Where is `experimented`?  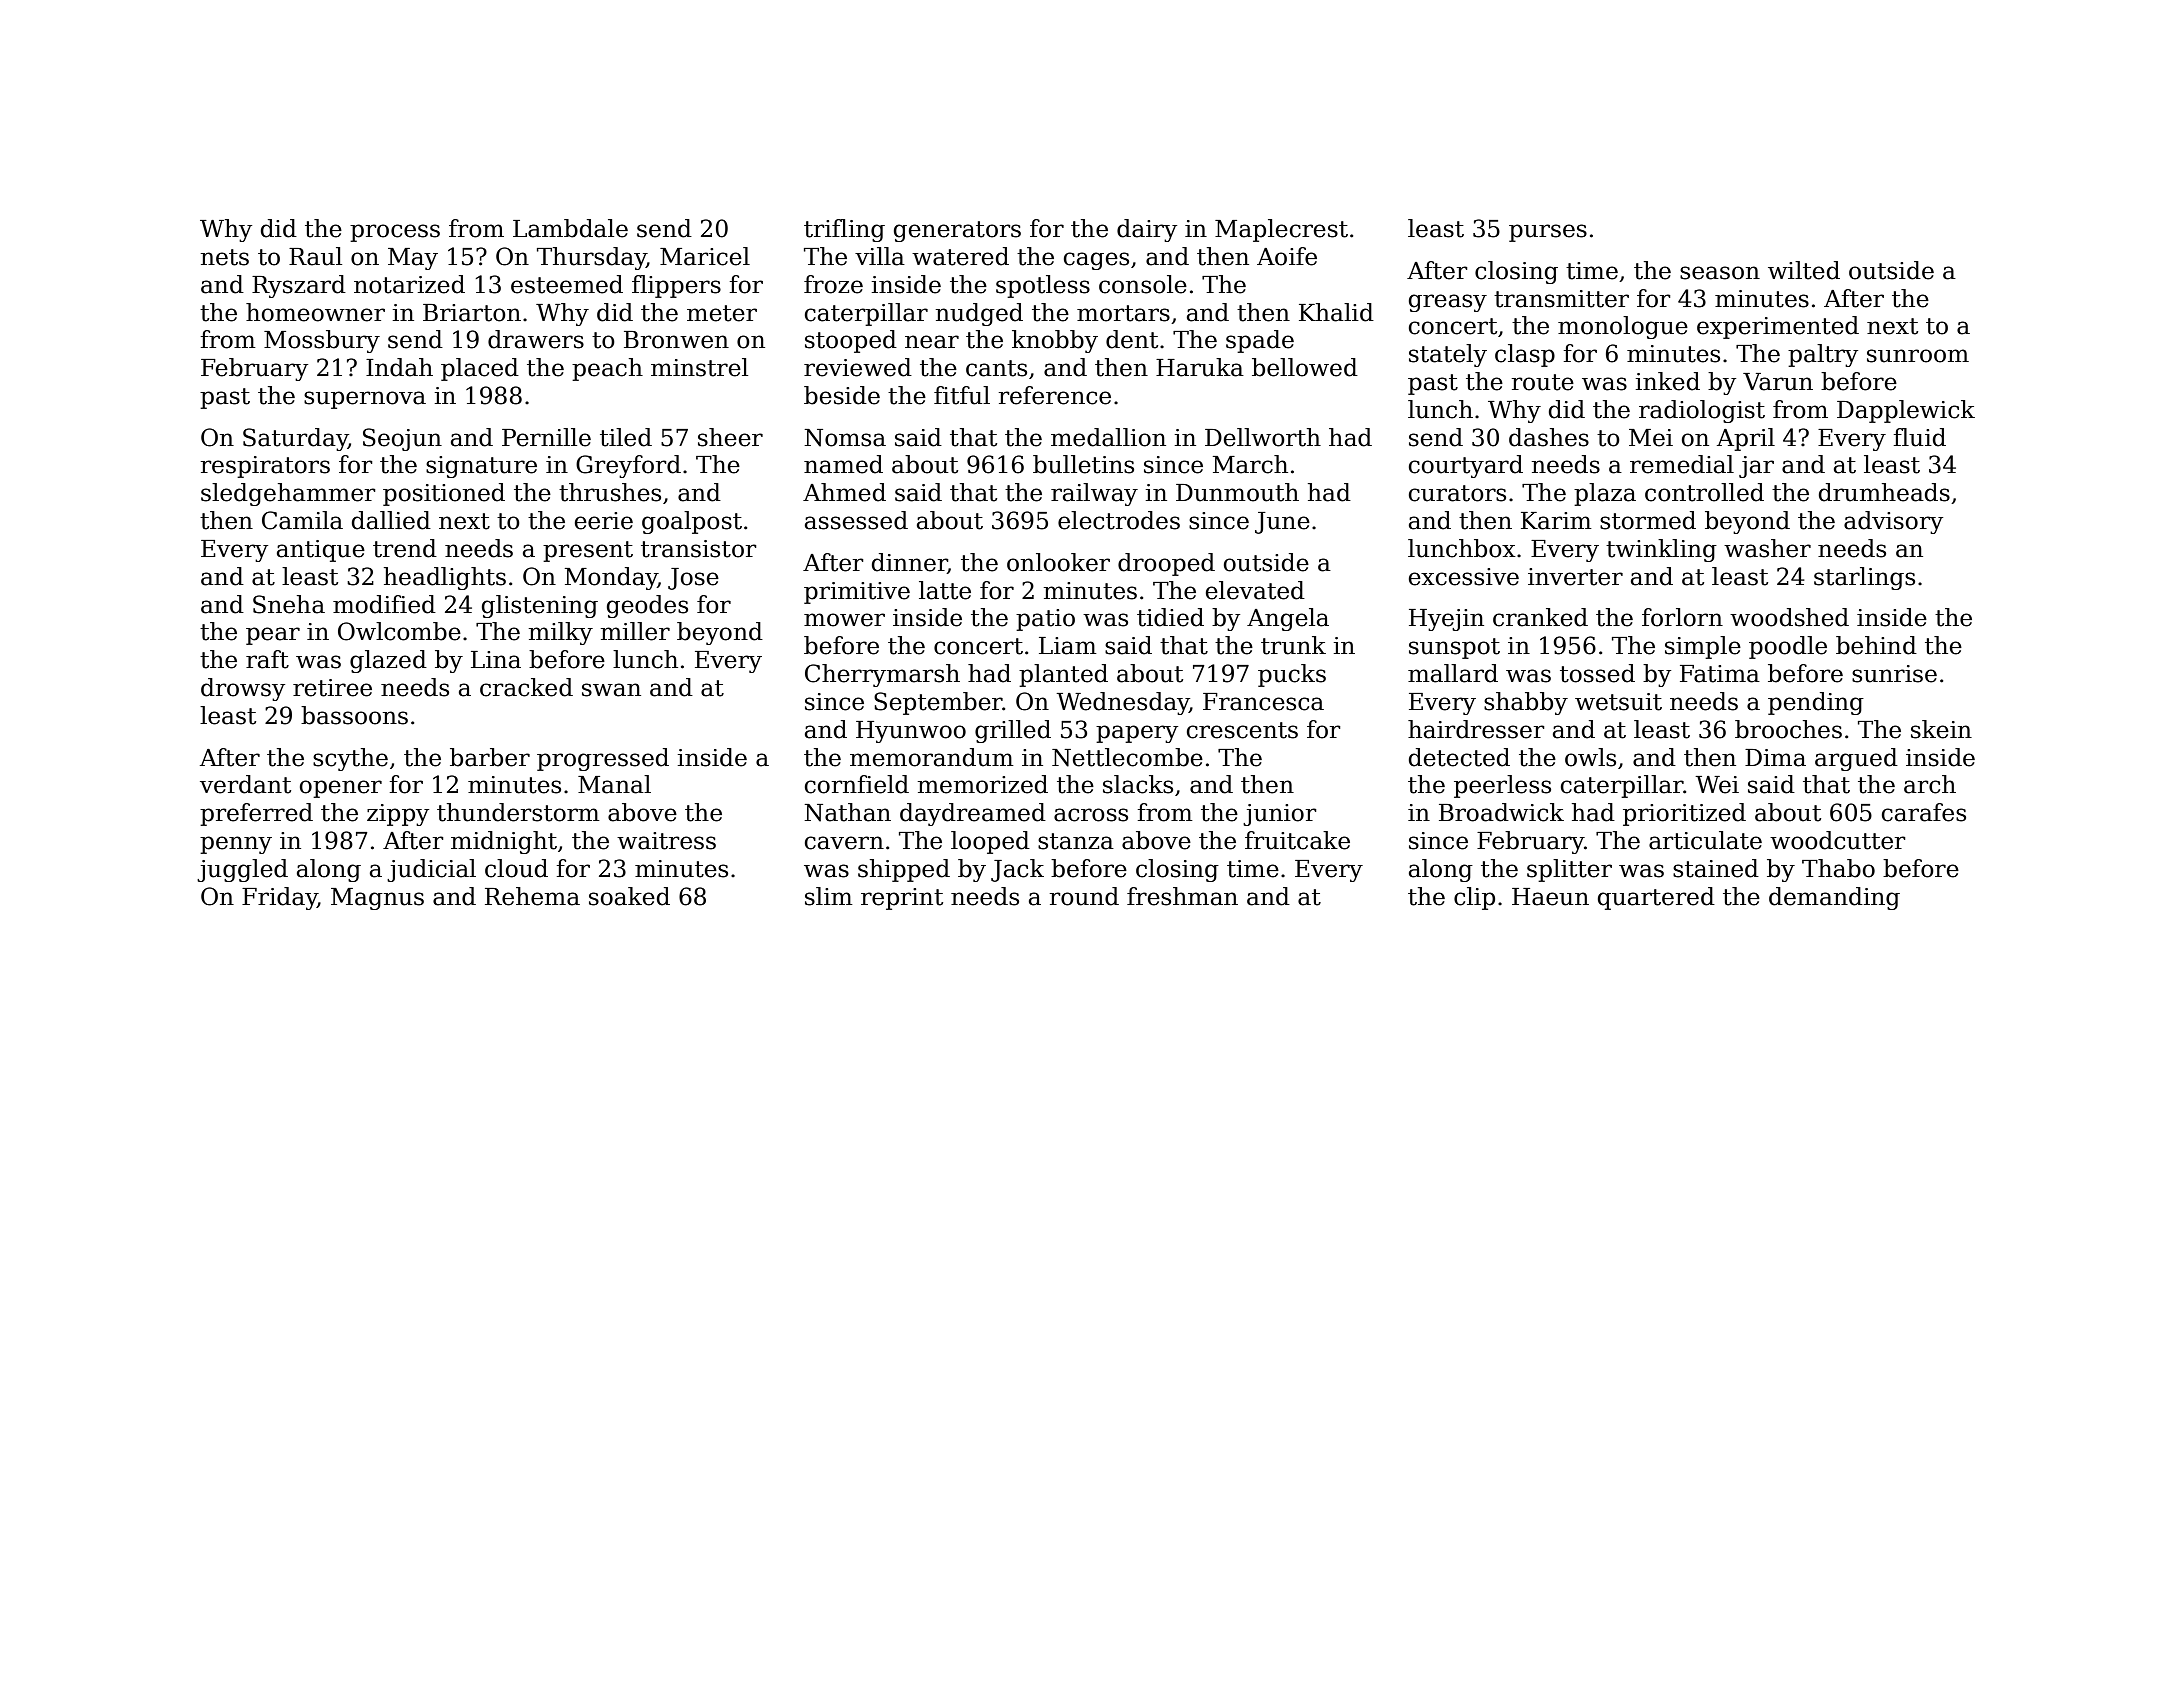
experimented is located at coordinates (1778, 327).
